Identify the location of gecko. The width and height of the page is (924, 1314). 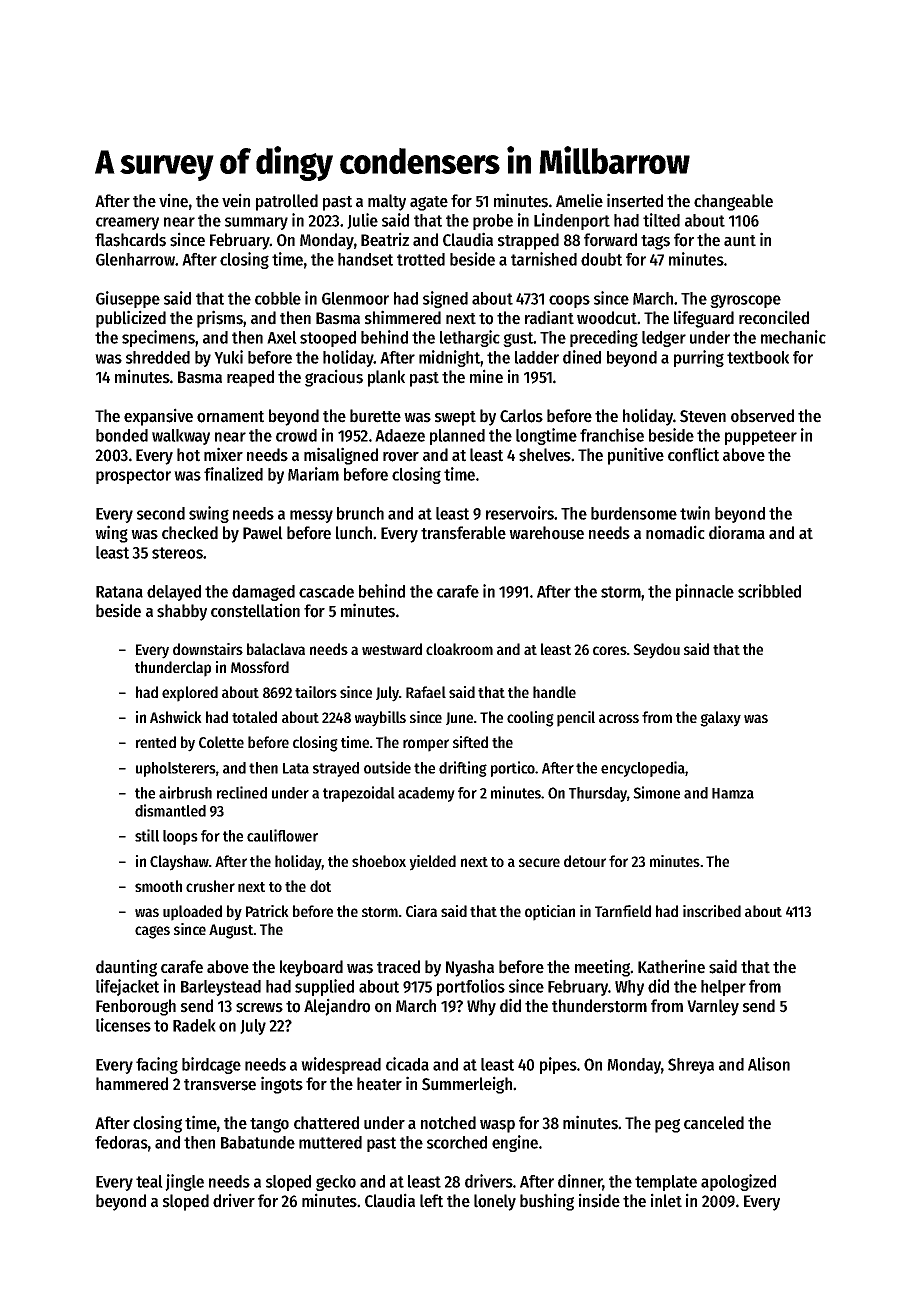
(336, 1183).
